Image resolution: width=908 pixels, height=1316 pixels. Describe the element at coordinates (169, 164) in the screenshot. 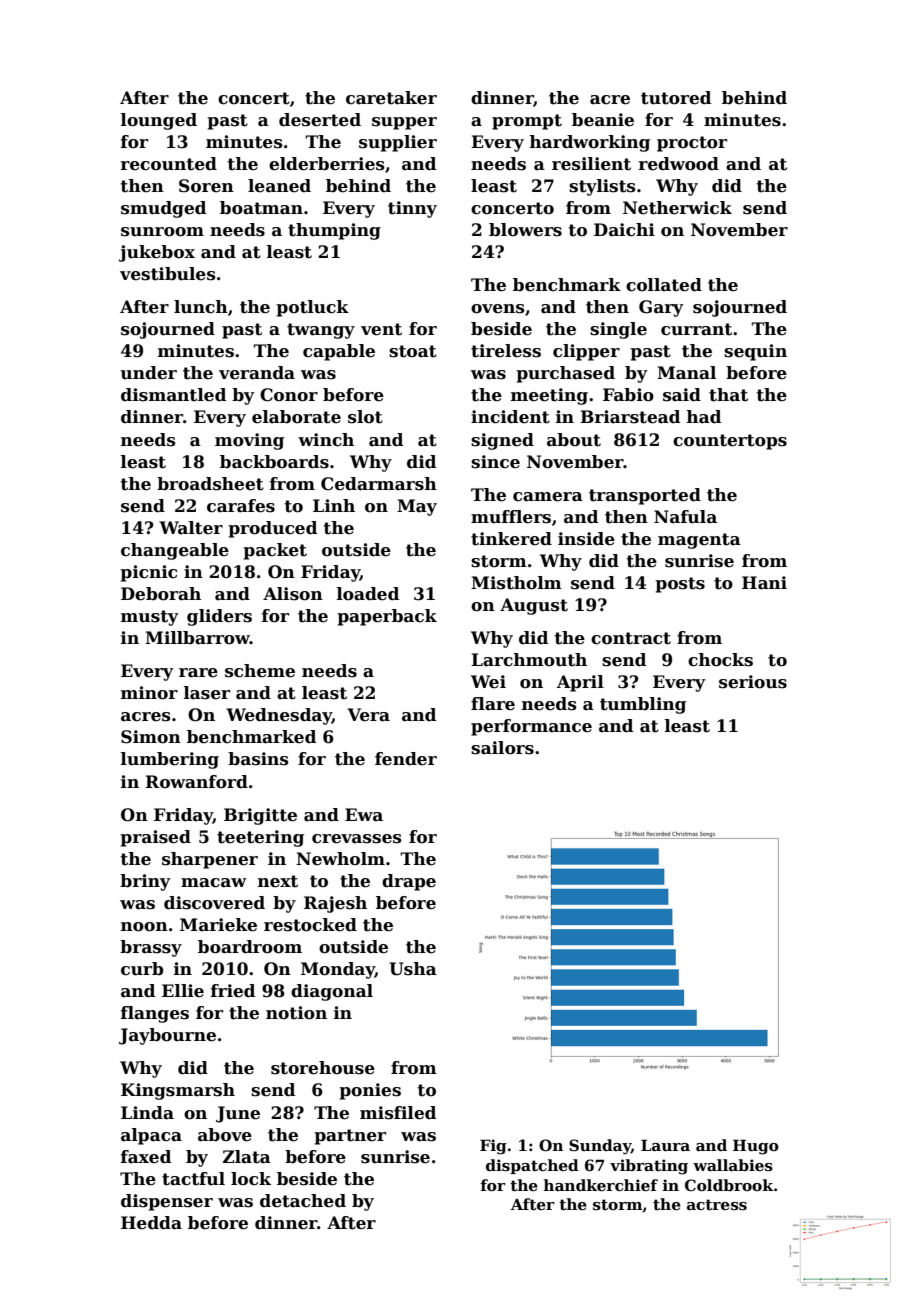

I see `recounted` at that location.
